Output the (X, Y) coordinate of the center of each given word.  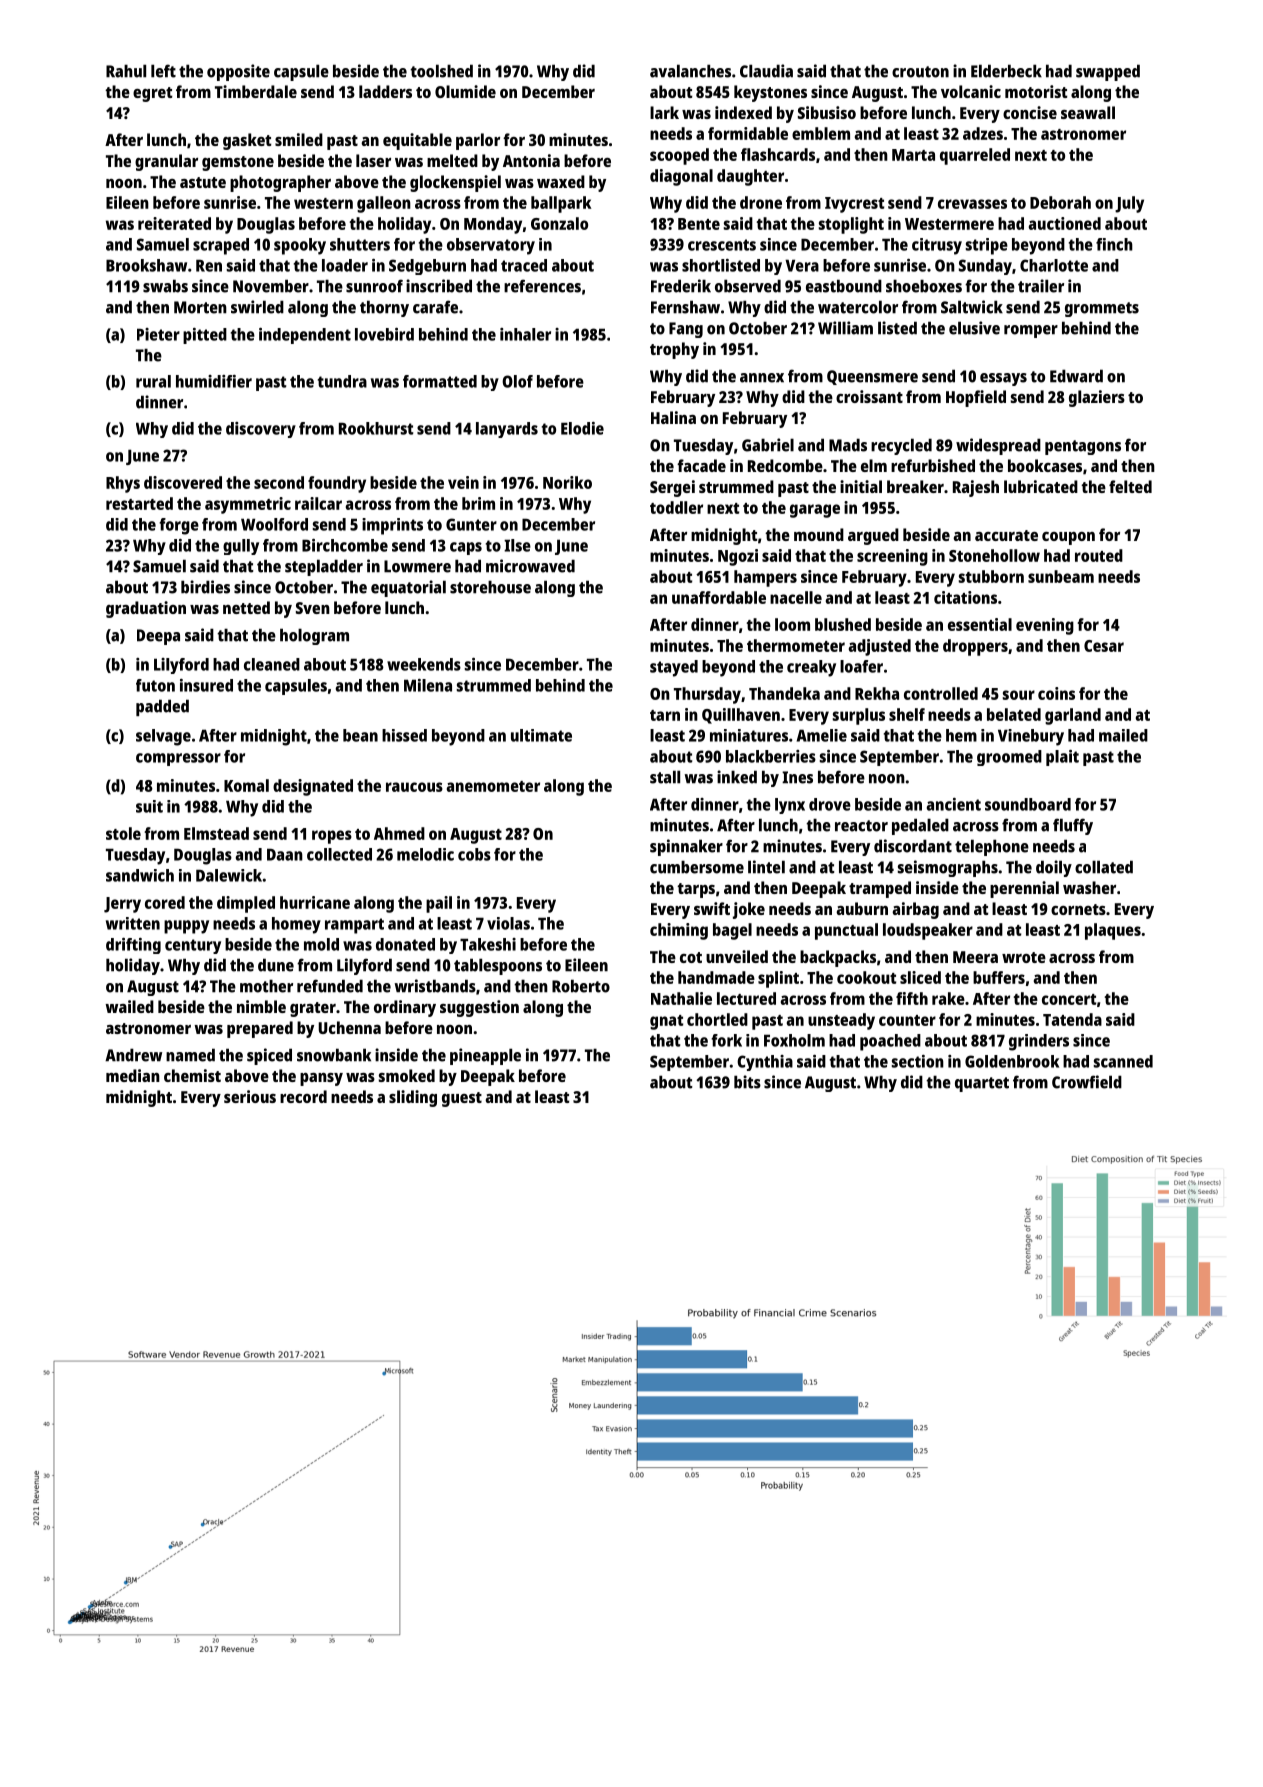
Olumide (465, 91)
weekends (424, 664)
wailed (129, 1006)
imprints (392, 526)
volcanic (971, 91)
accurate (1006, 535)
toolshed (441, 71)
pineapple (485, 1056)
